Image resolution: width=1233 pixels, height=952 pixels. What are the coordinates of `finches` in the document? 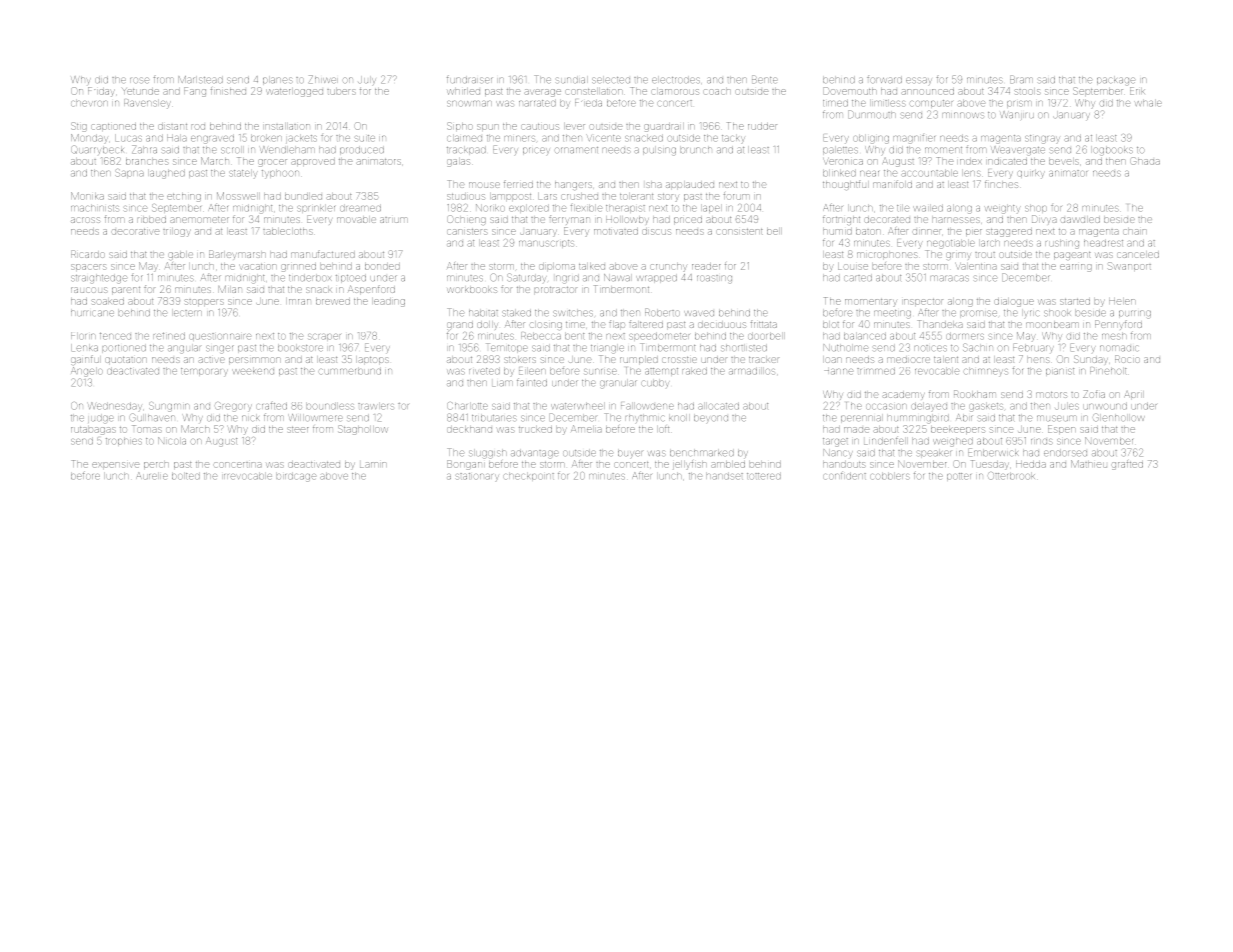 It's located at (1001, 184).
